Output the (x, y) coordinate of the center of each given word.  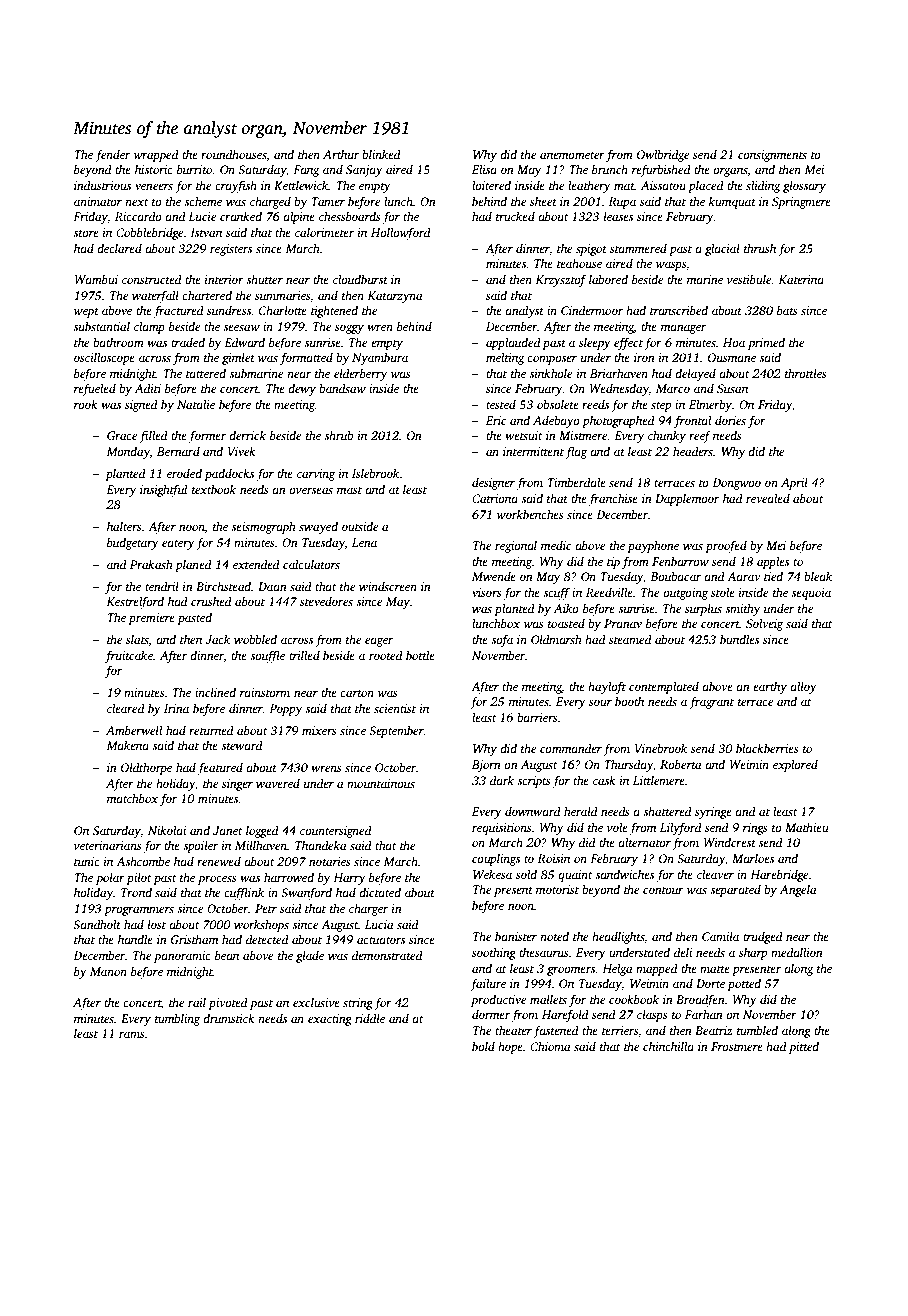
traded (188, 342)
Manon (108, 971)
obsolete (558, 404)
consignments (772, 156)
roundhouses (234, 154)
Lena (364, 542)
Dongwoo (736, 484)
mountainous (381, 783)
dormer (491, 1014)
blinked (381, 154)
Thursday (628, 765)
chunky (667, 436)
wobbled (255, 639)
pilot (139, 878)
